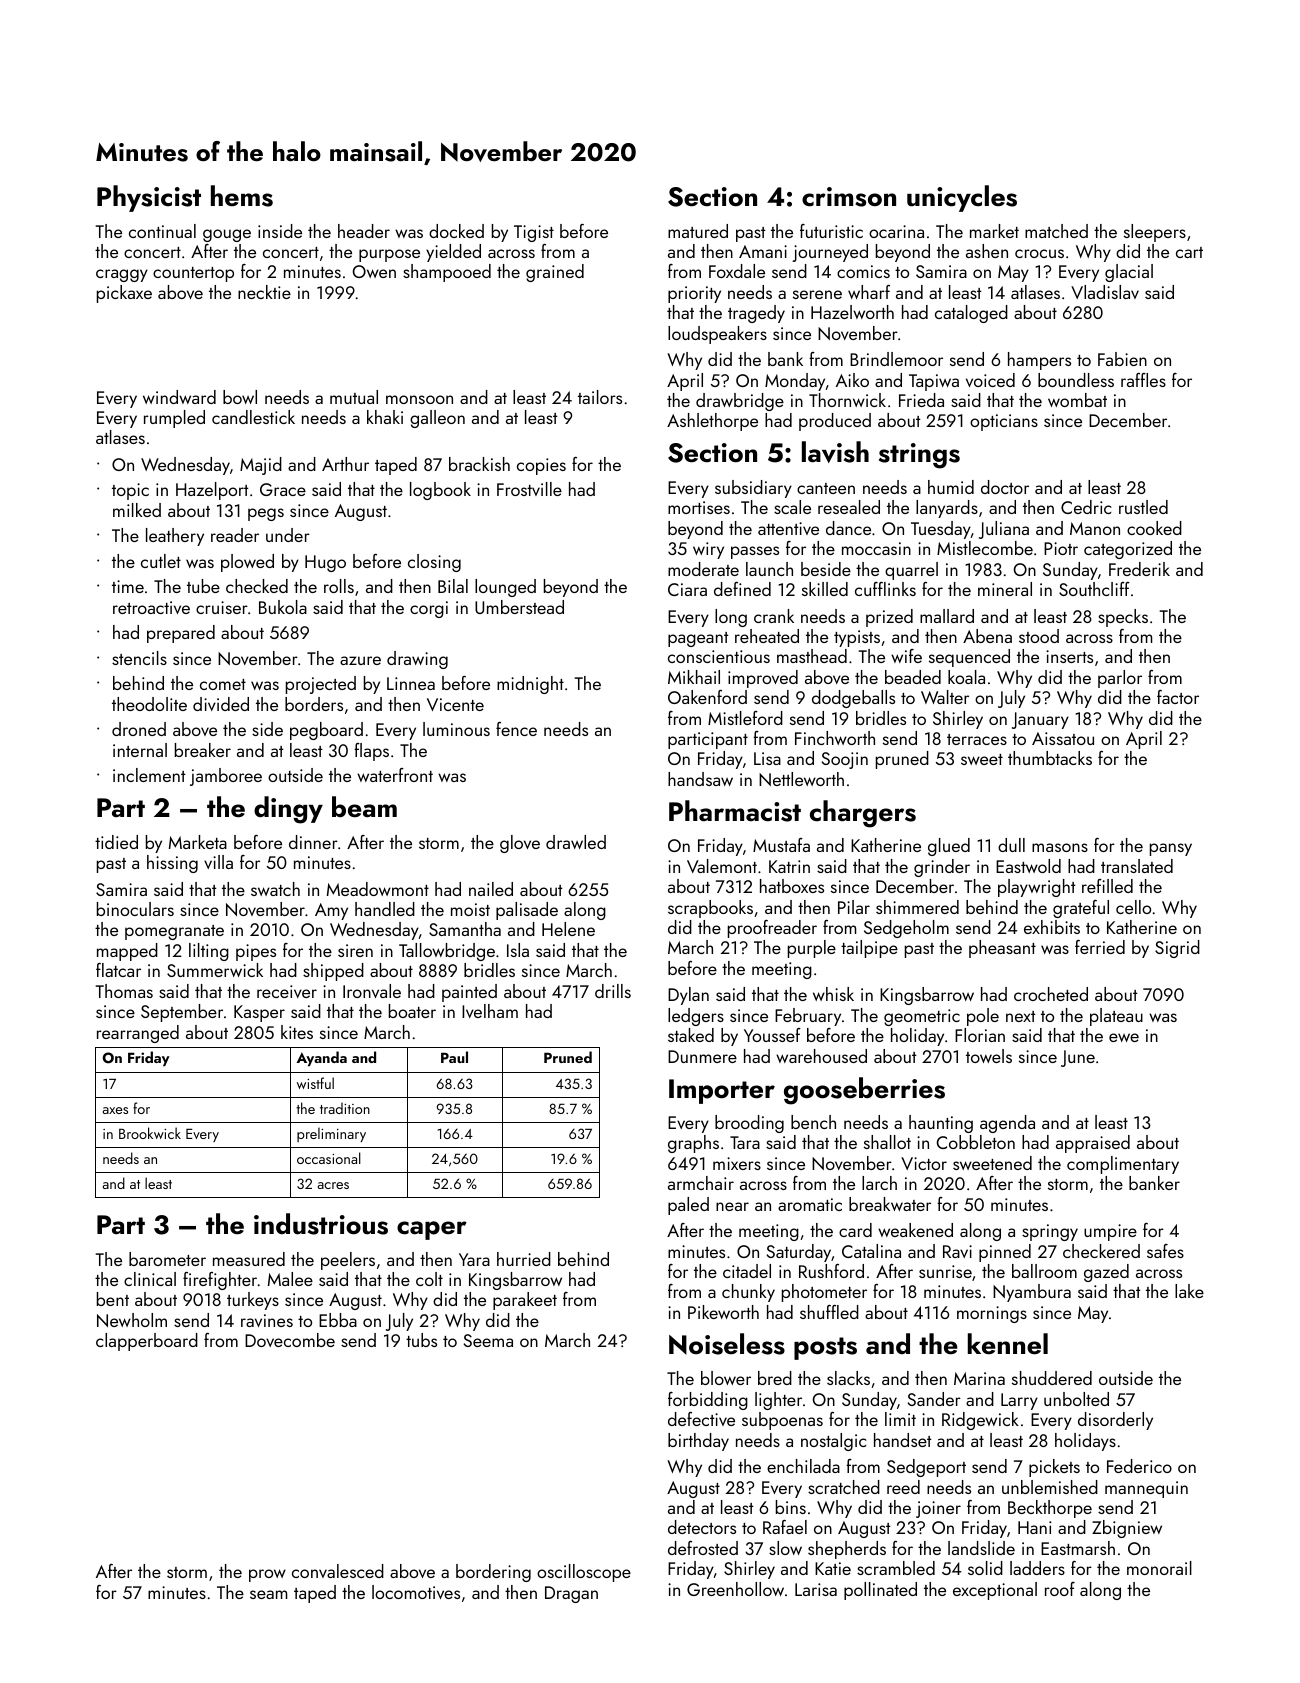 This image has height=1683, width=1300. I want to click on pansy, so click(1171, 849).
